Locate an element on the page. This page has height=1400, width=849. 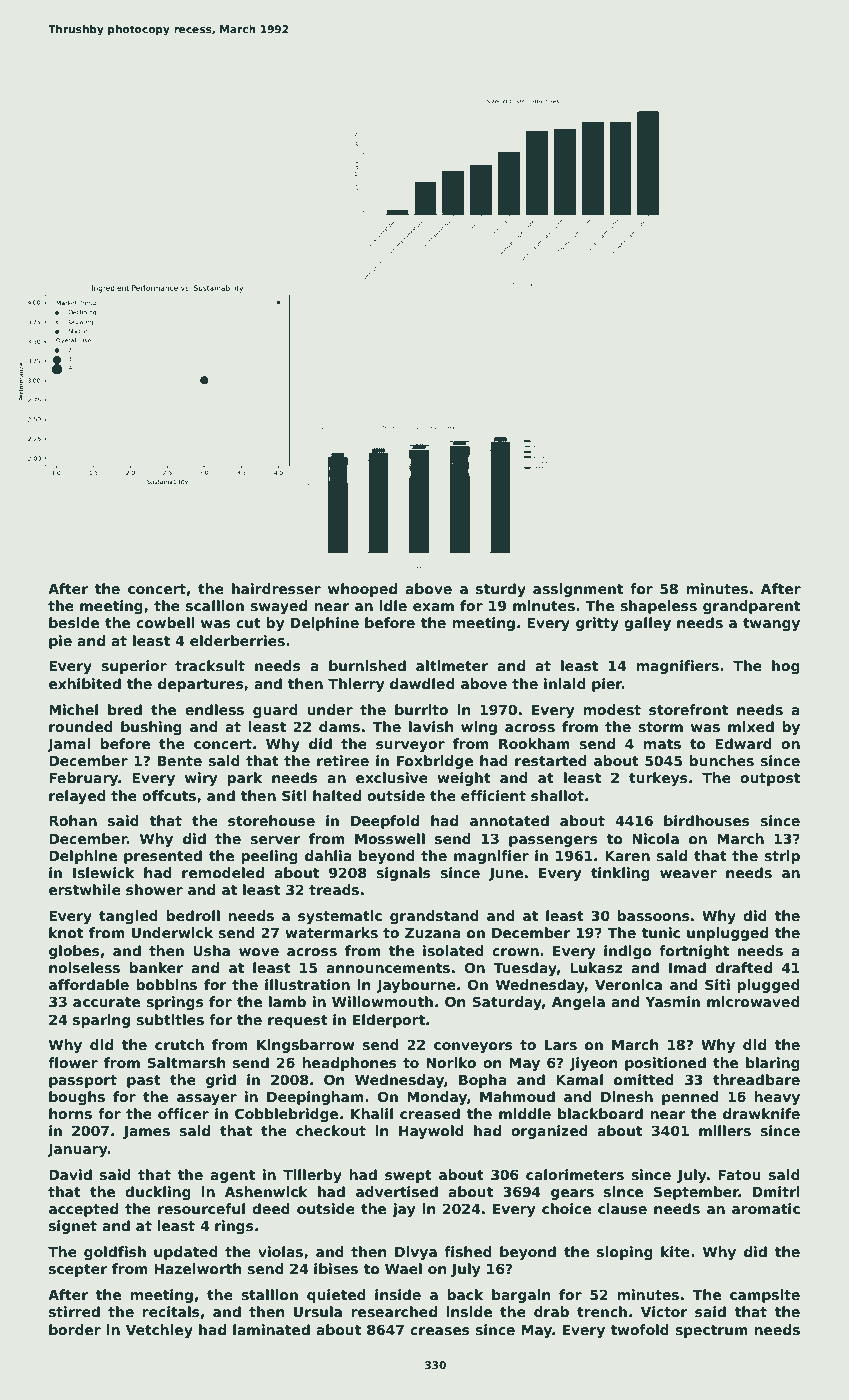
stirred is located at coordinates (74, 1311).
